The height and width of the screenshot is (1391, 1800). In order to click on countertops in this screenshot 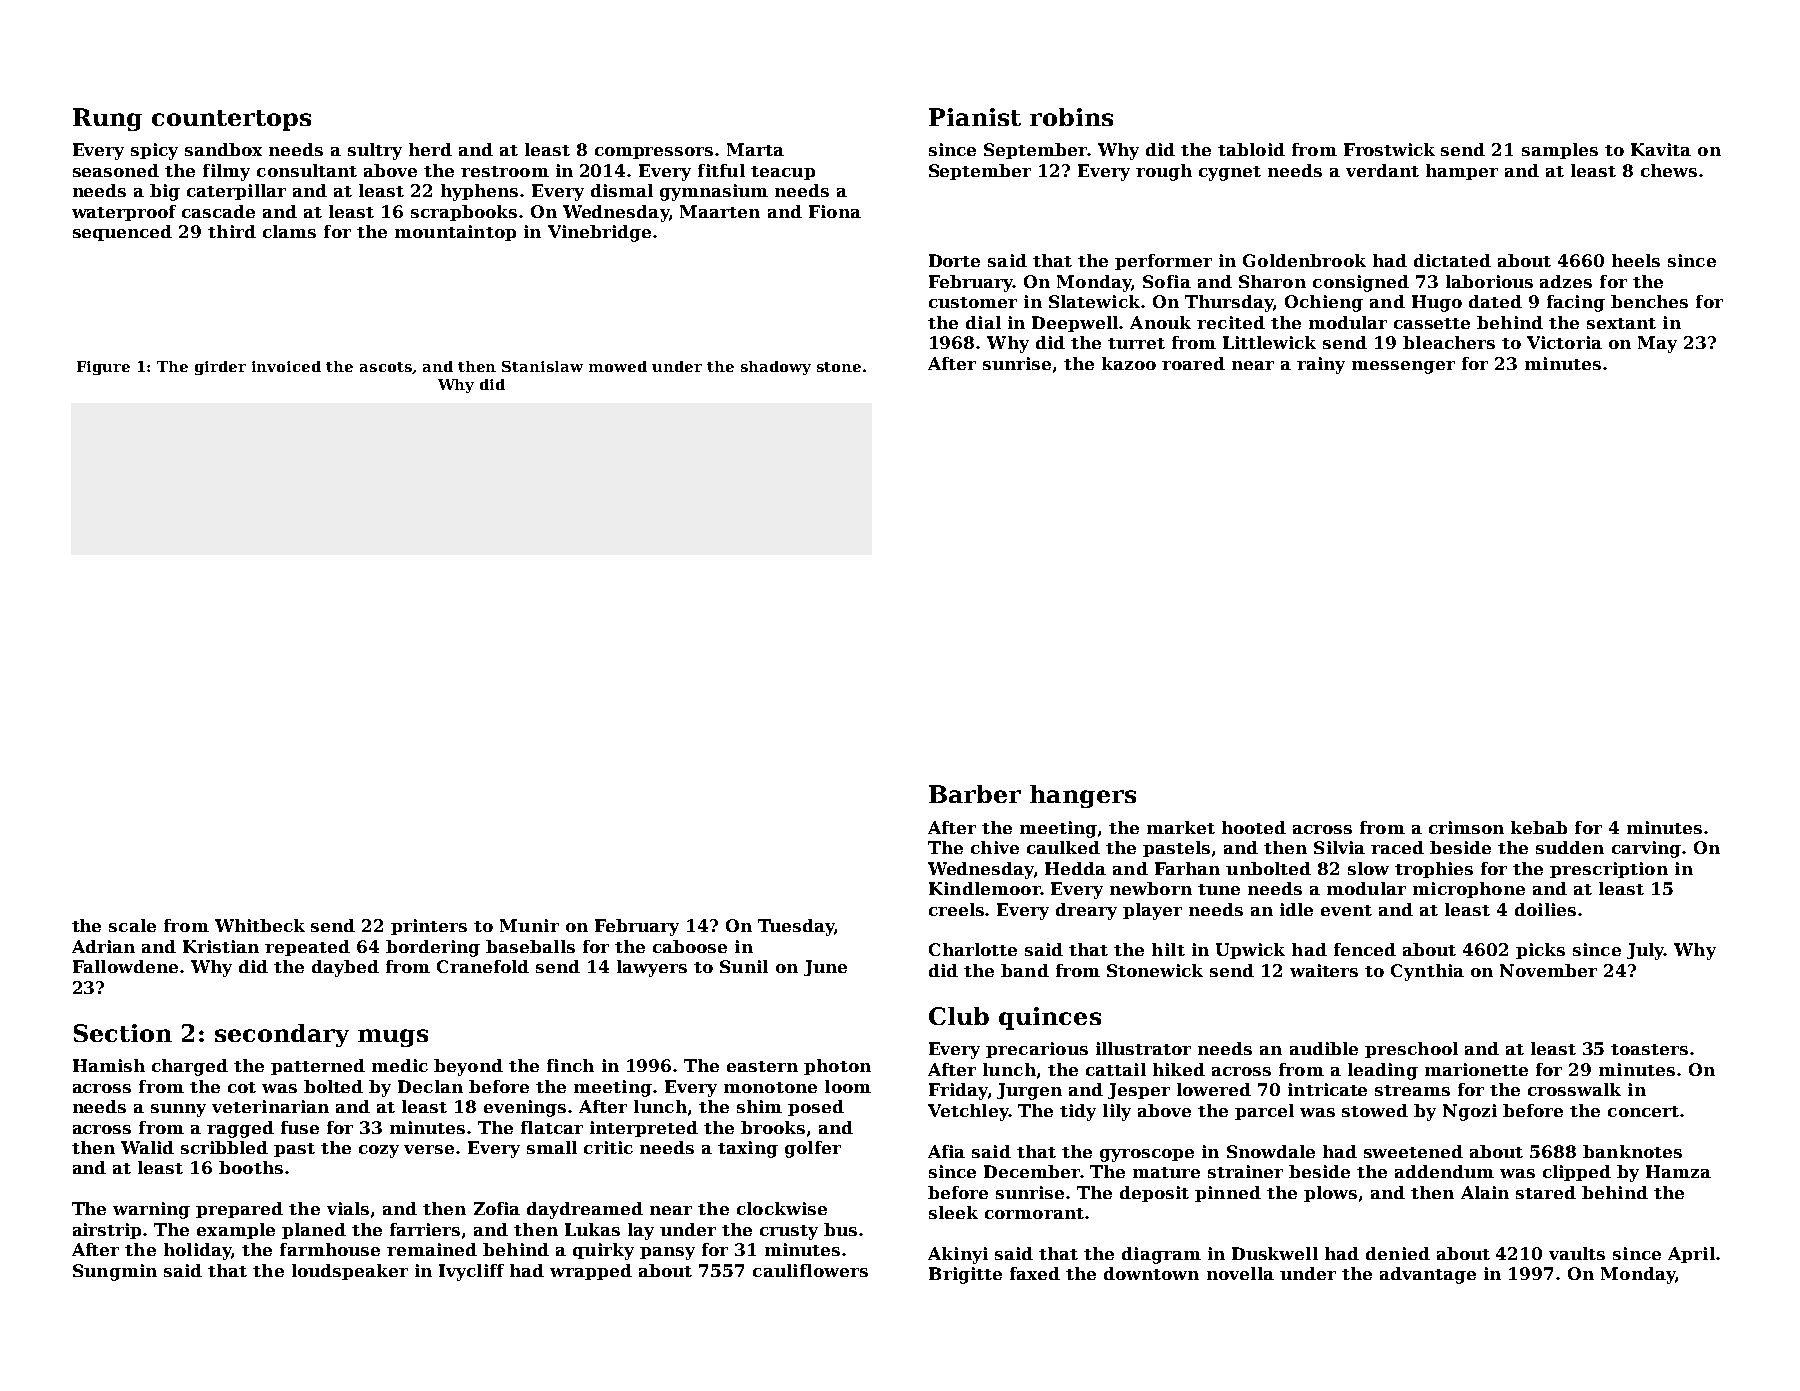, I will do `click(231, 120)`.
